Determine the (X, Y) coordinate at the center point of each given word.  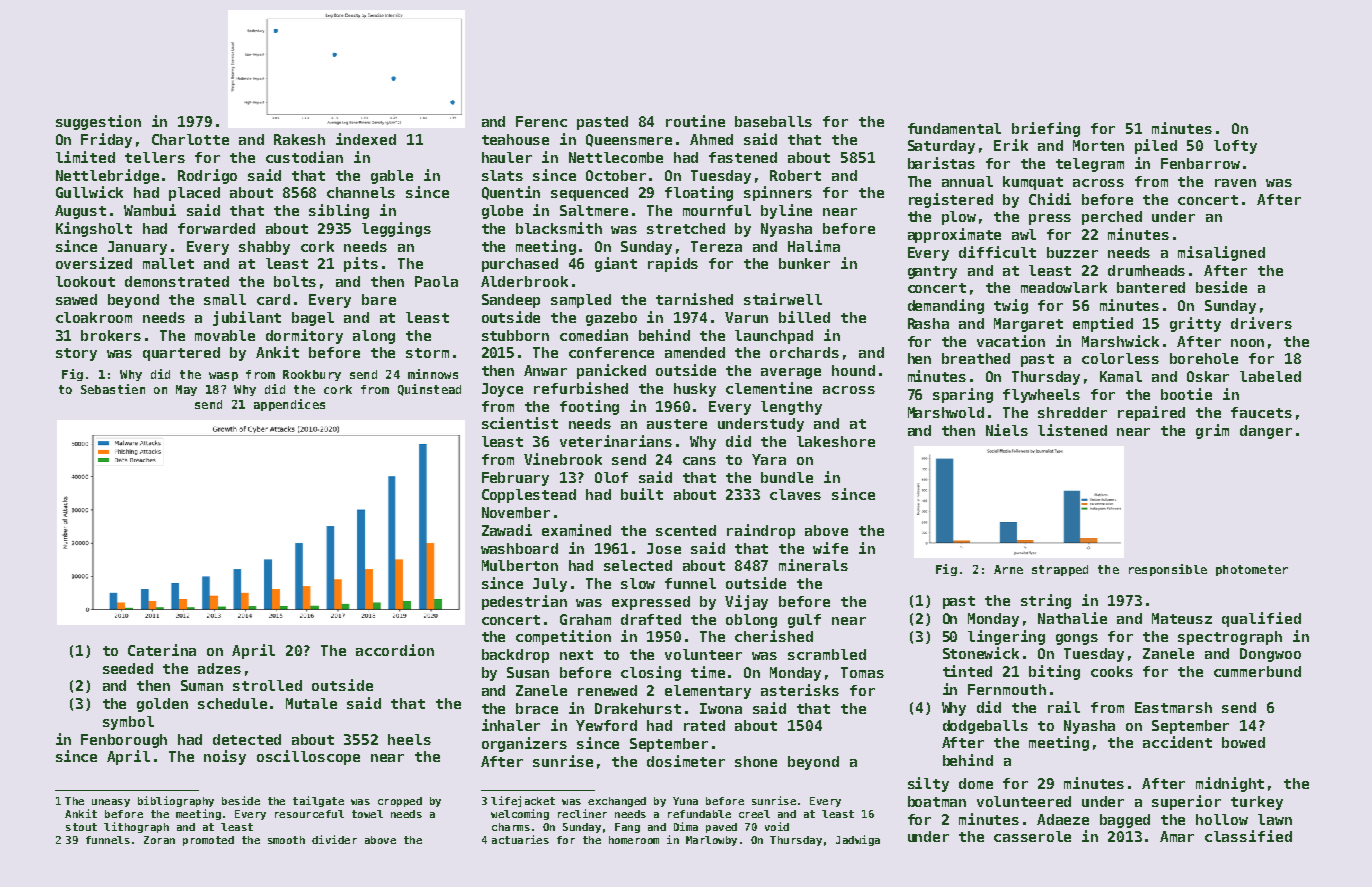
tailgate (318, 801)
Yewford (606, 725)
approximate (954, 235)
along (374, 337)
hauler (507, 157)
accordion (395, 650)
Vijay (746, 602)
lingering (1006, 637)
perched (1112, 218)
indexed (366, 139)
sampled (581, 301)
